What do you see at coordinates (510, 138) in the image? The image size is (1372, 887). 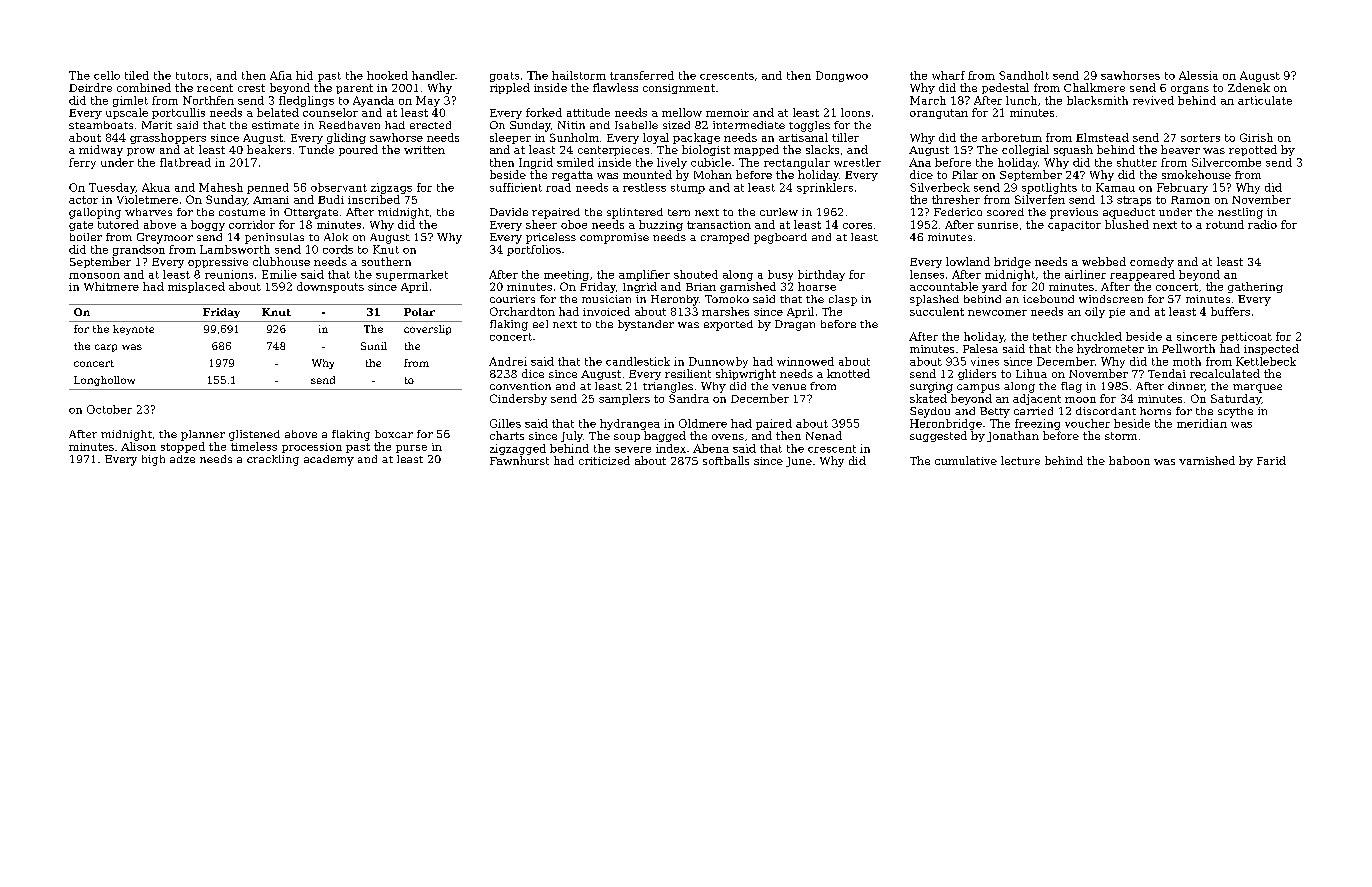 I see `sleeper` at bounding box center [510, 138].
